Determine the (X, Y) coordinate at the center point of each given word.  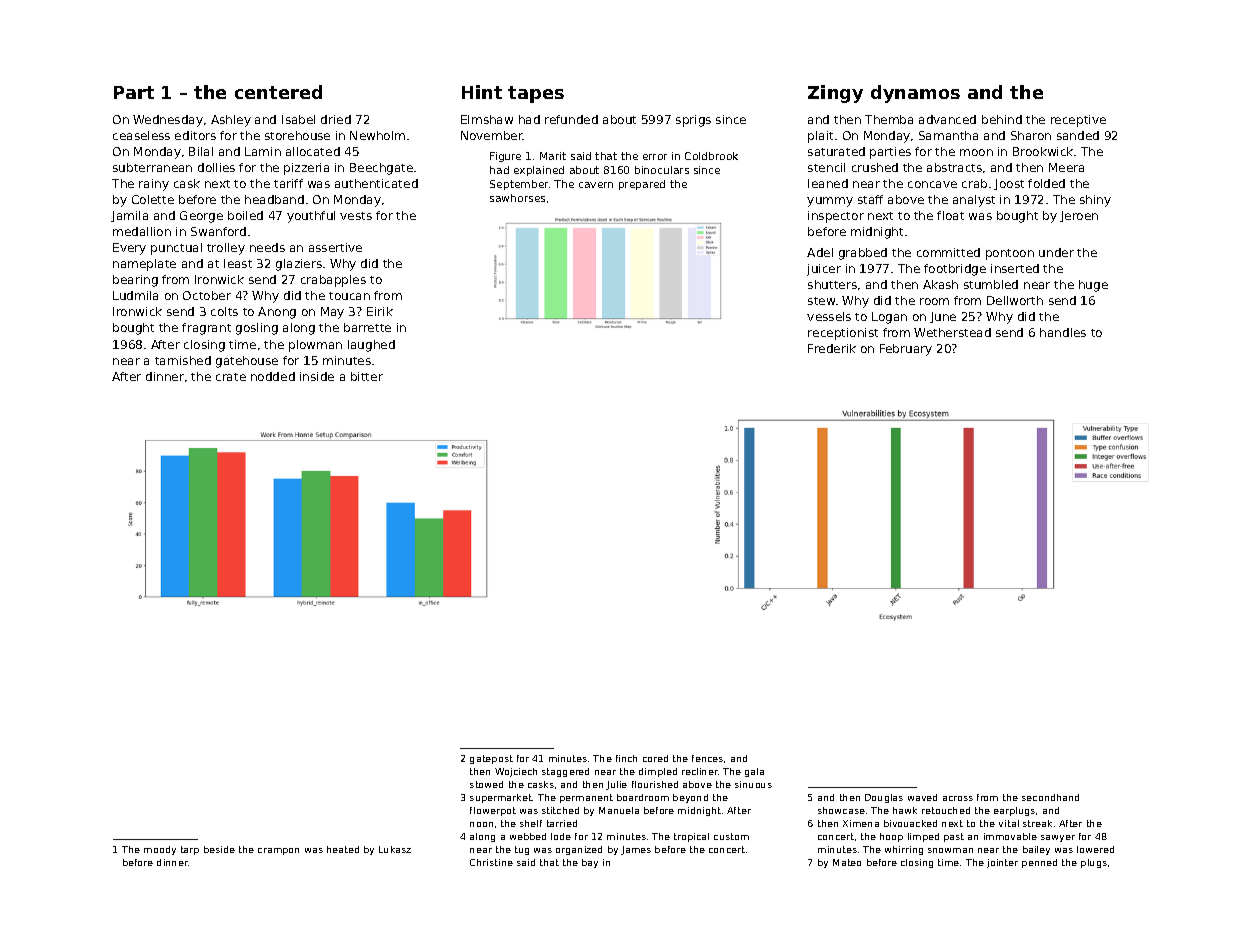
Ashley (231, 121)
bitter (367, 376)
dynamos (915, 94)
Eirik (380, 311)
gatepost (491, 759)
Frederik (832, 348)
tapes (536, 94)
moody (160, 850)
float (950, 215)
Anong (277, 313)
